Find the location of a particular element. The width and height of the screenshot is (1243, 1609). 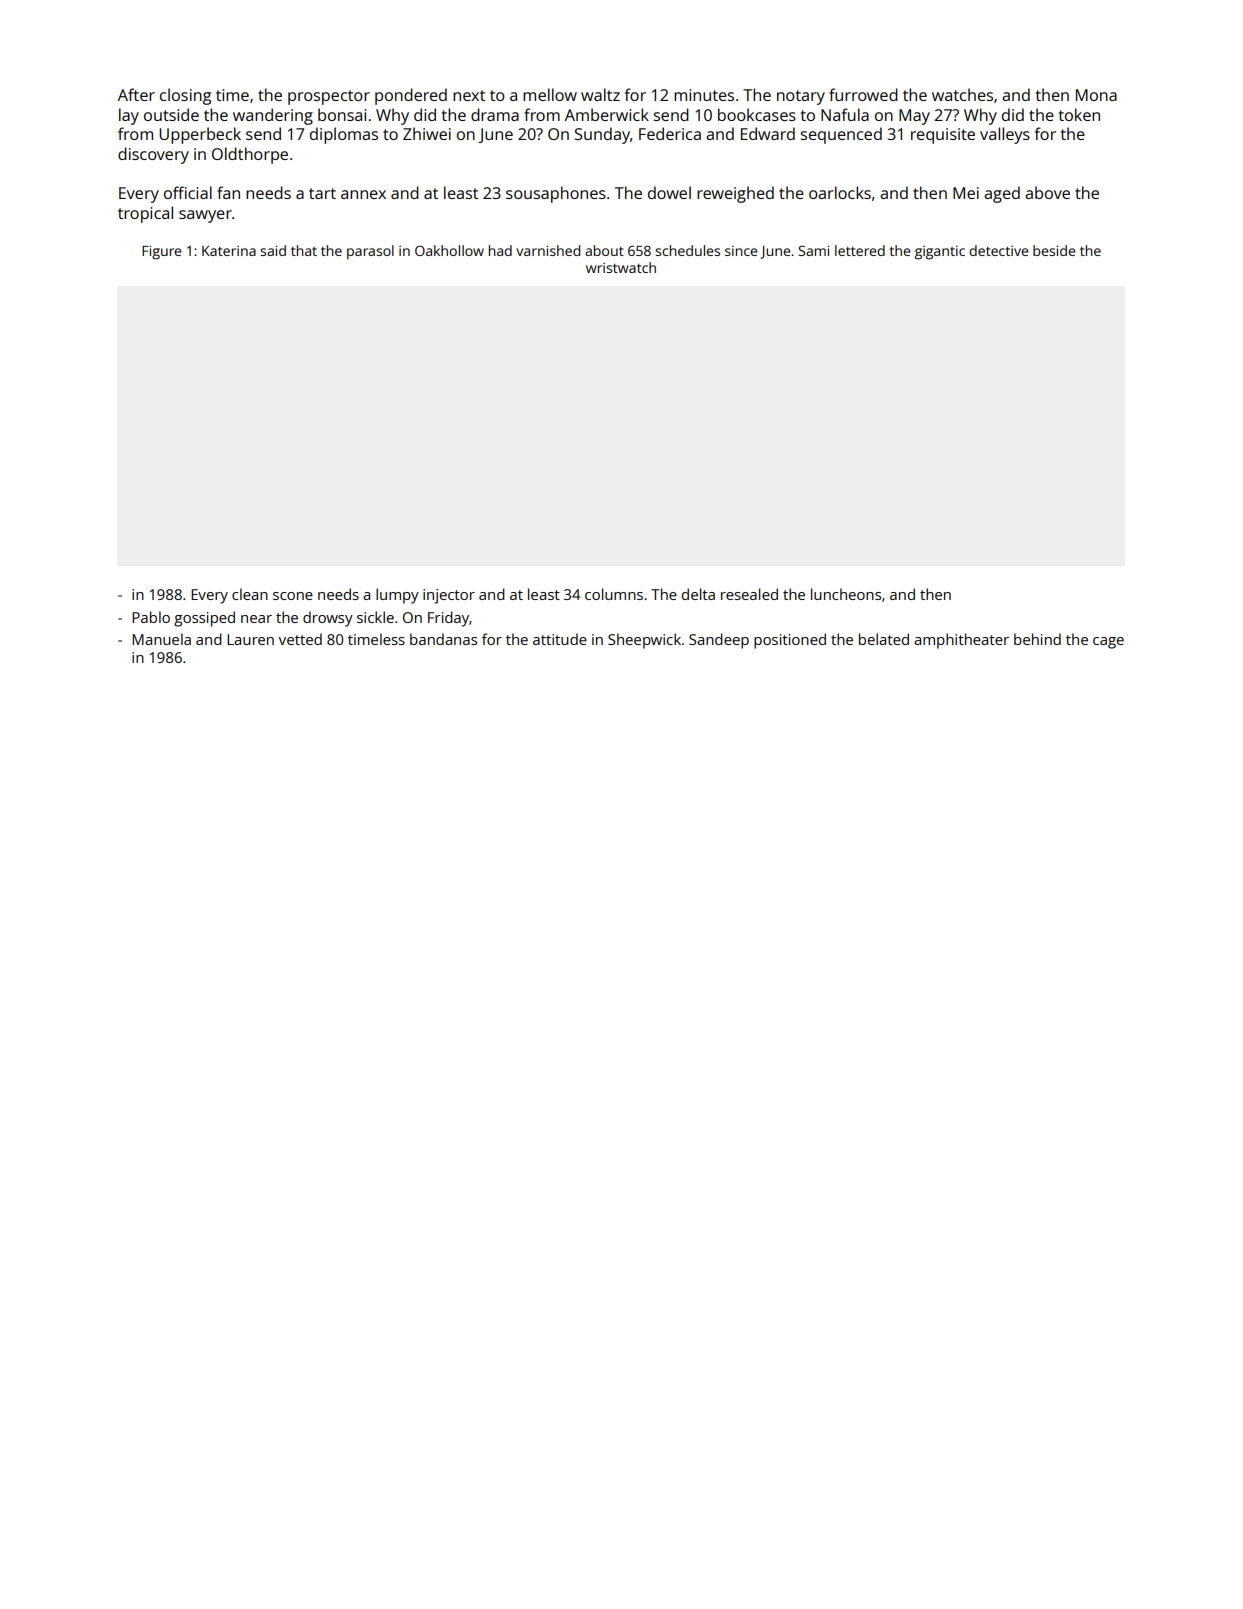

mellow is located at coordinates (550, 94).
